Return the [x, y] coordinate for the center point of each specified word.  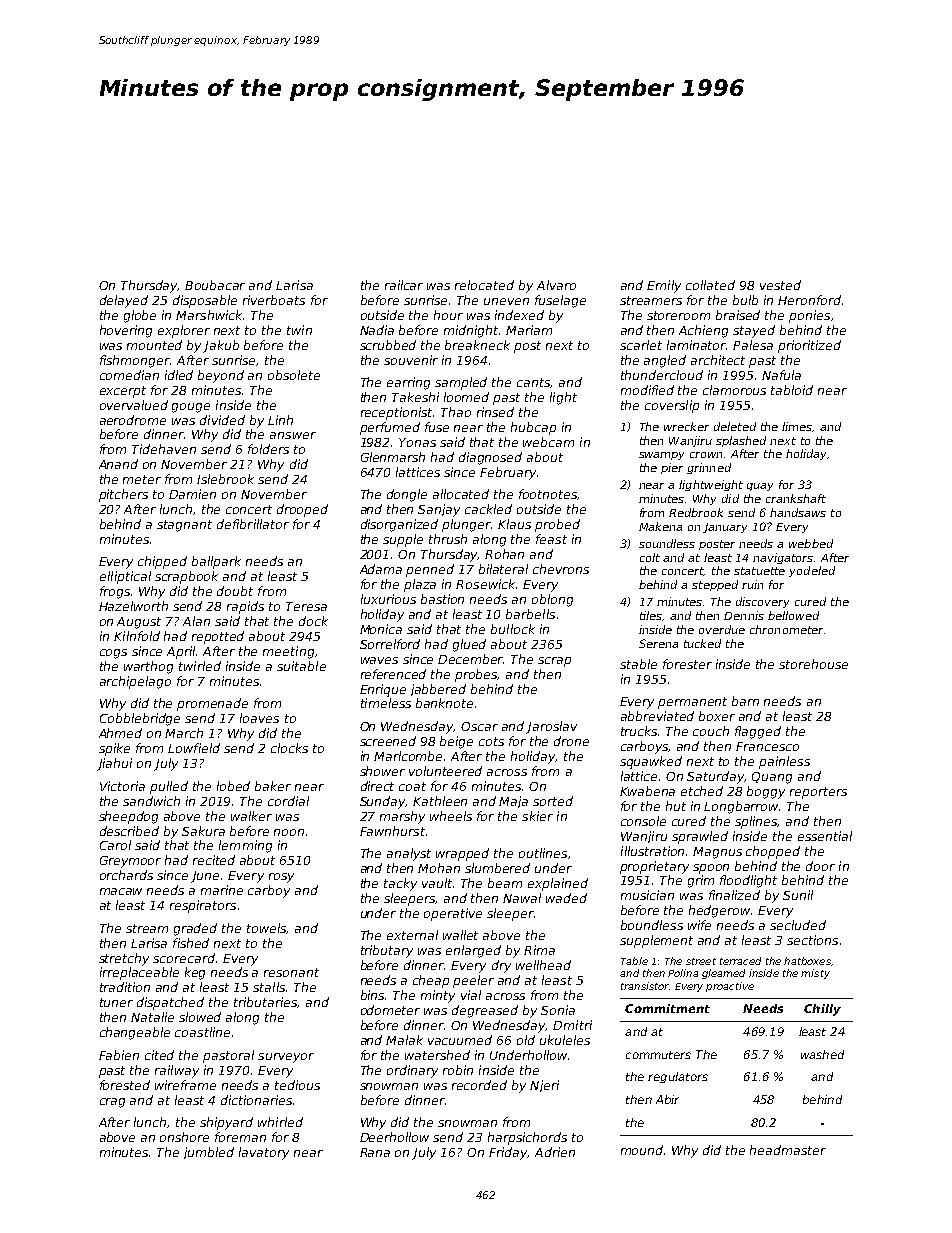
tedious [297, 1085]
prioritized [809, 346]
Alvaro [556, 285]
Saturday [716, 777]
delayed [124, 301]
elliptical [125, 577]
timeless [386, 703]
